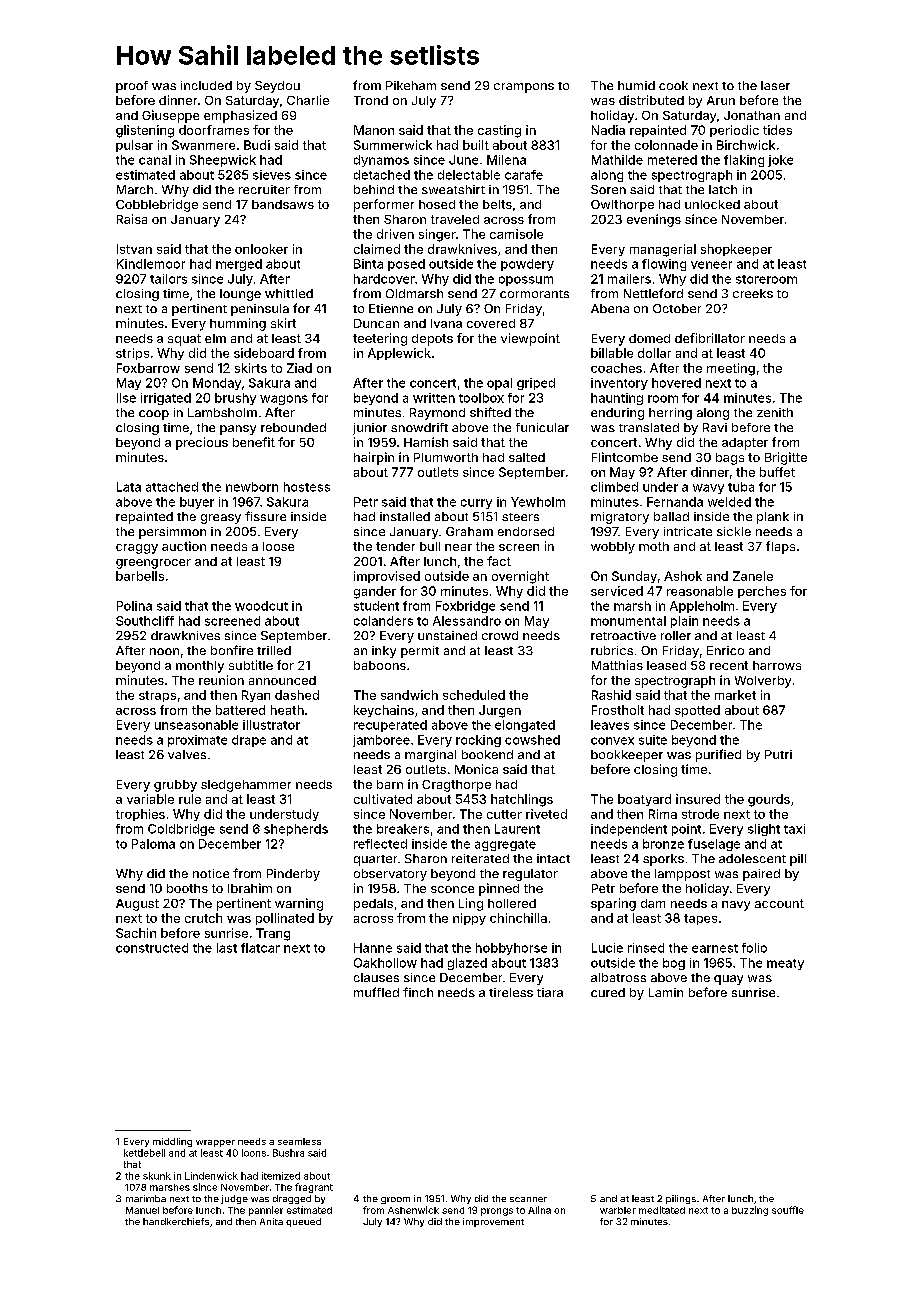 The height and width of the screenshot is (1308, 924). What do you see at coordinates (265, 516) in the screenshot?
I see `fissure` at bounding box center [265, 516].
